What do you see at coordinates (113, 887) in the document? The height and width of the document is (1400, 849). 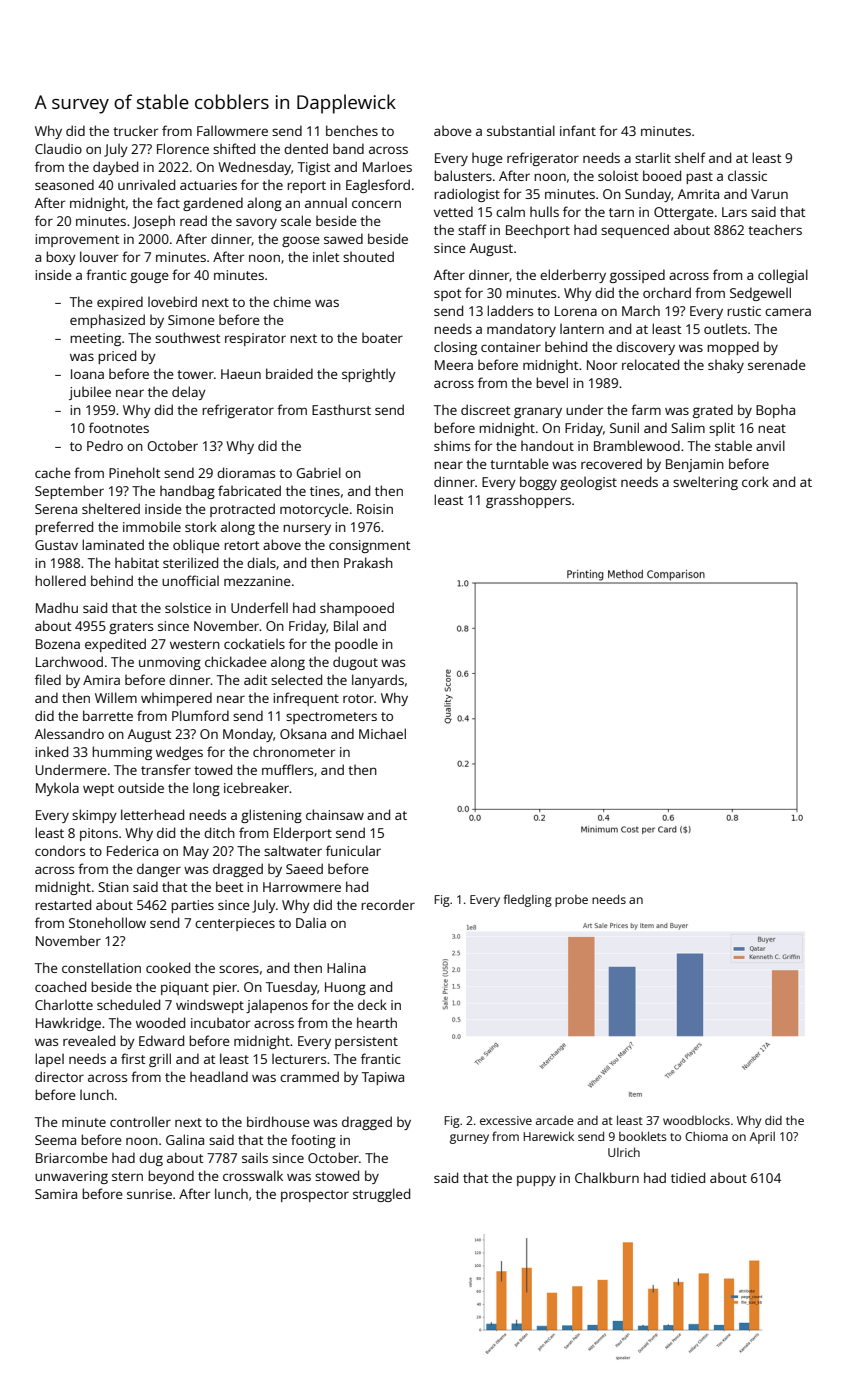 I see `Stian` at bounding box center [113, 887].
